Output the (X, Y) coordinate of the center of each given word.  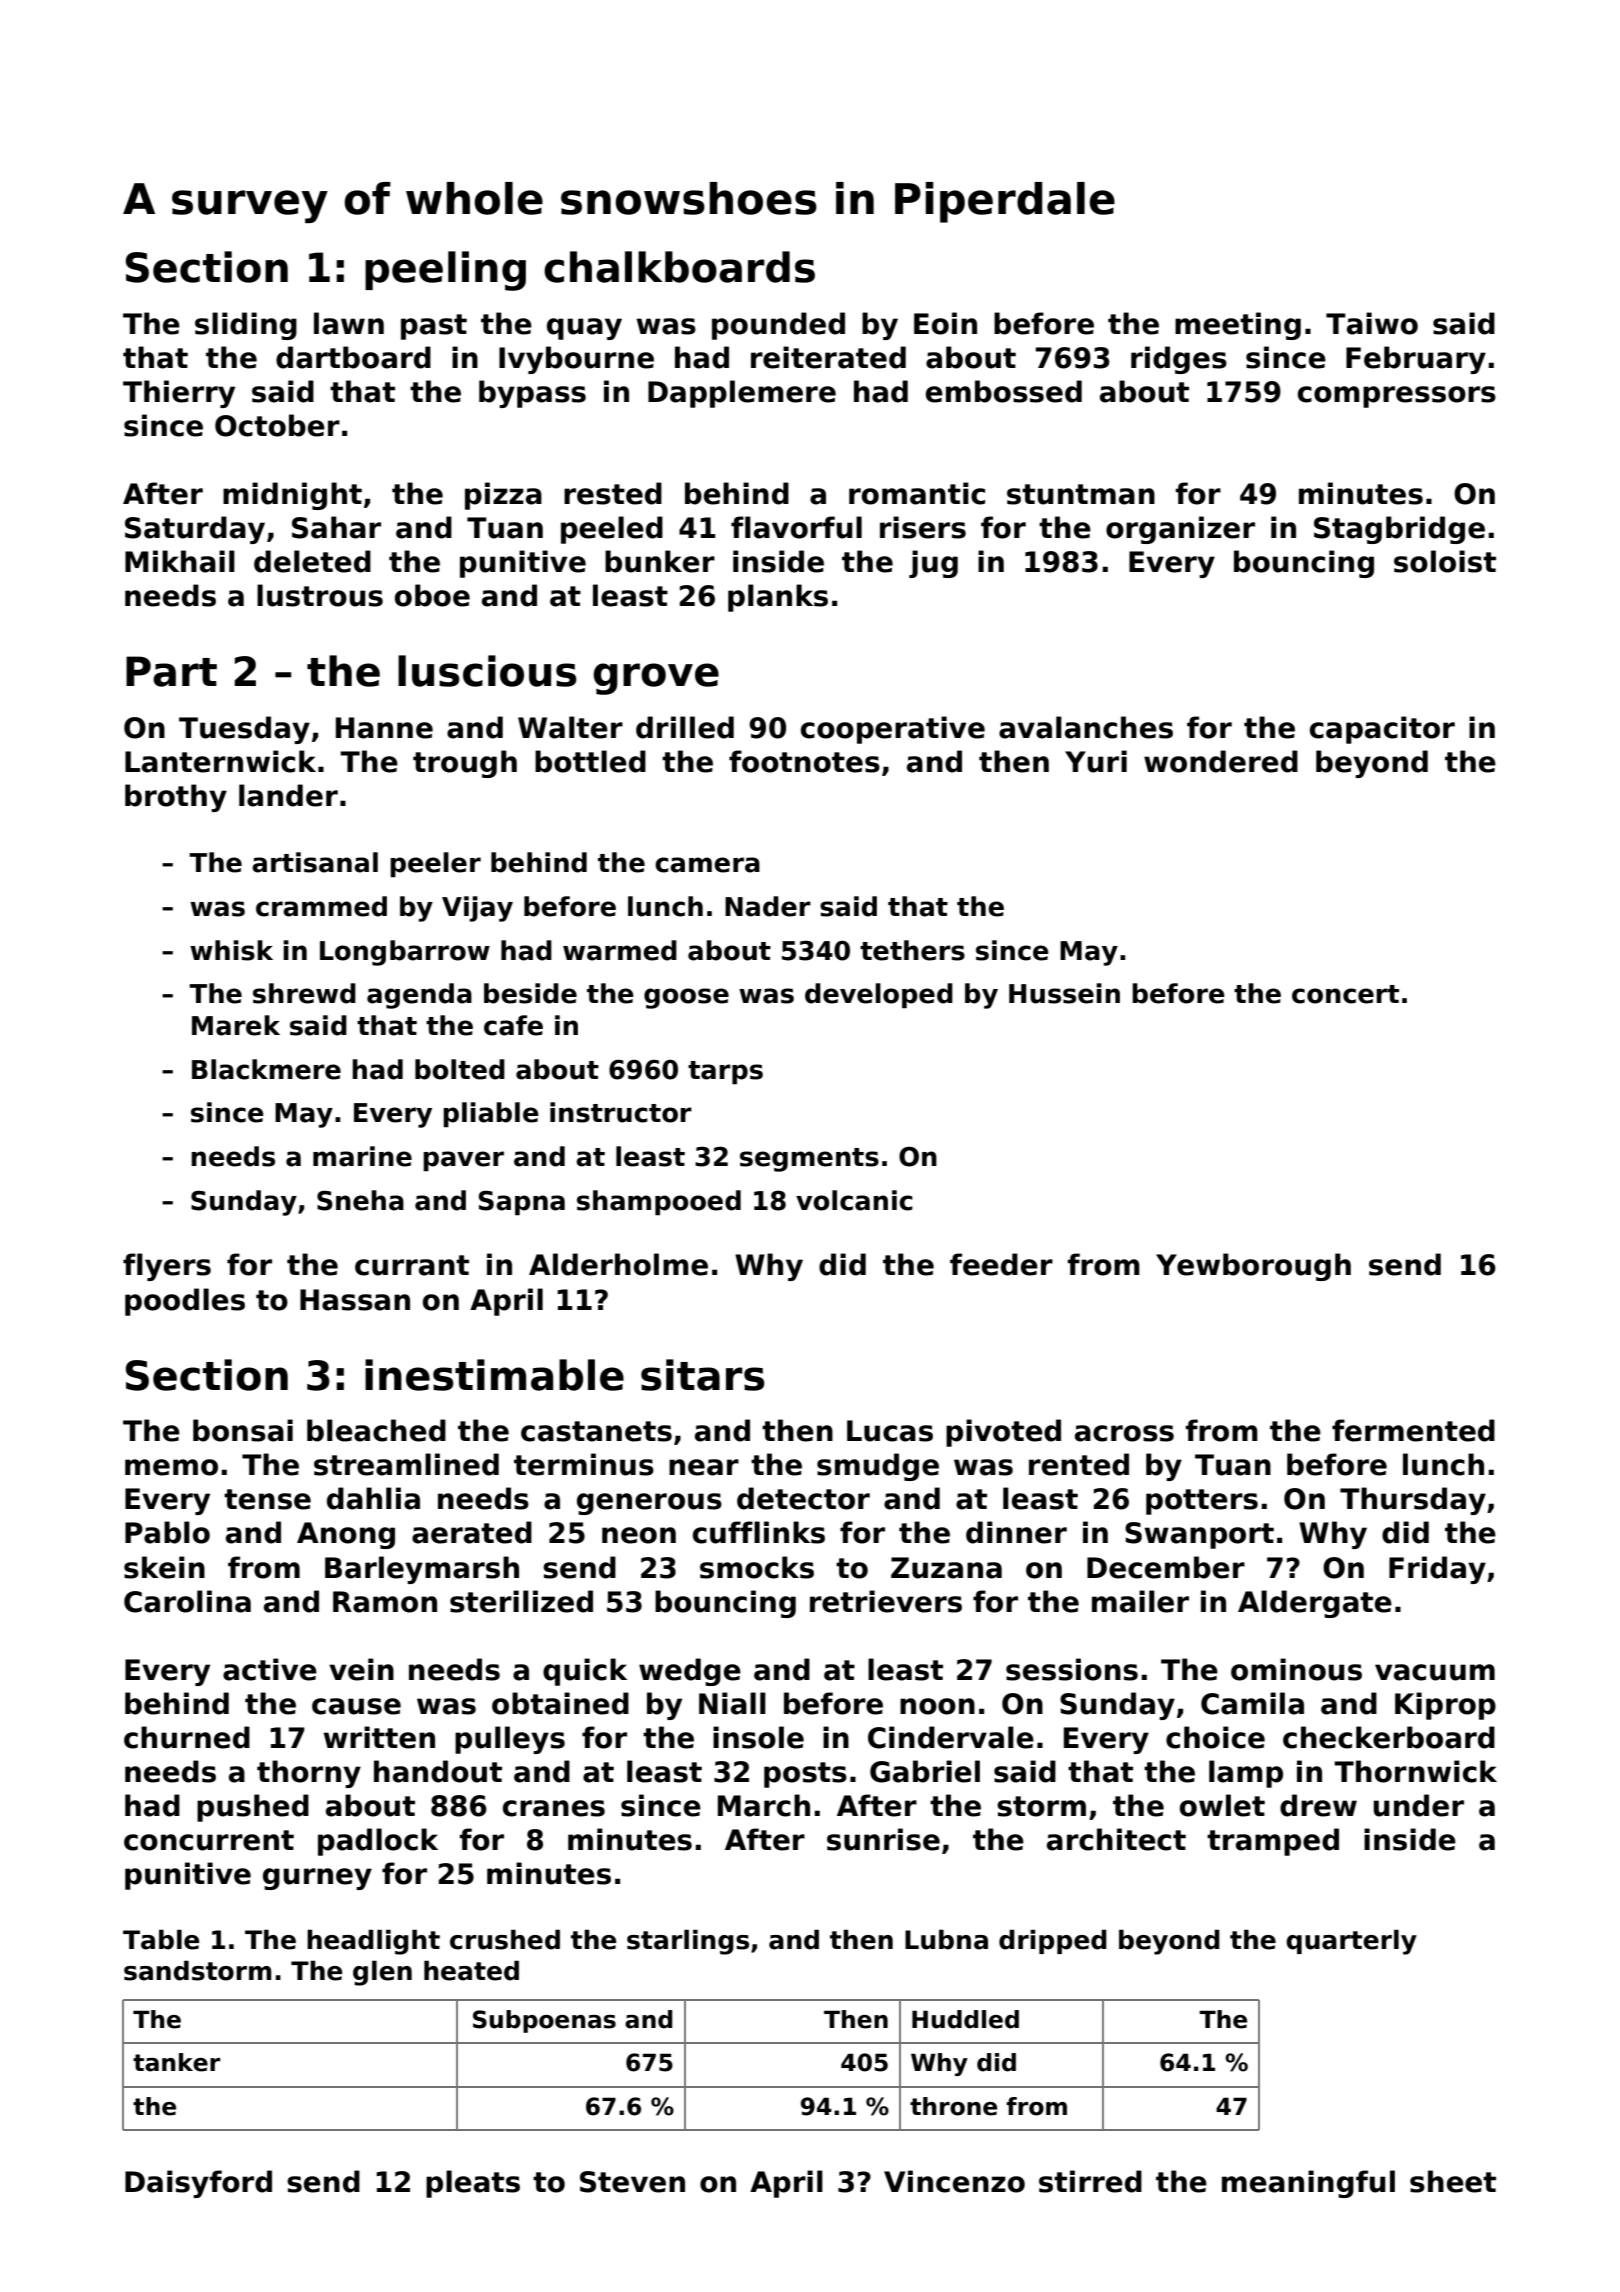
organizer (1180, 530)
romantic (917, 493)
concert (1345, 994)
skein (164, 1567)
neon (639, 1535)
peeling (445, 271)
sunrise (883, 1839)
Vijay (477, 909)
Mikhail (180, 561)
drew (1318, 1805)
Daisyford (198, 2184)
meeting (1238, 326)
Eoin (945, 323)
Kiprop (1445, 1706)
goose (686, 998)
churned (187, 1737)
